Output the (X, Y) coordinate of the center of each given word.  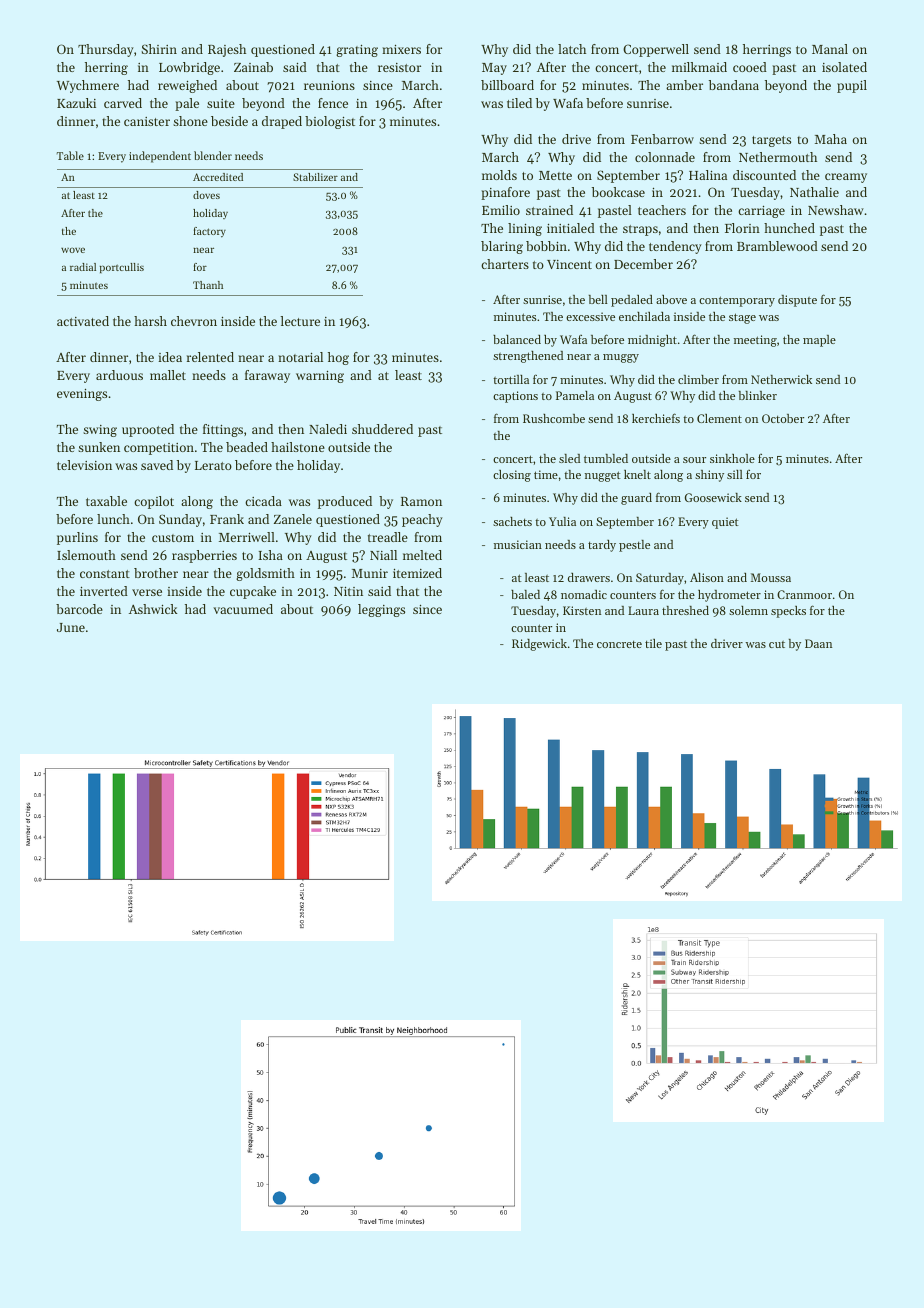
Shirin (159, 49)
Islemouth (86, 555)
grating (357, 51)
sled (569, 458)
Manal (830, 49)
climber (698, 379)
